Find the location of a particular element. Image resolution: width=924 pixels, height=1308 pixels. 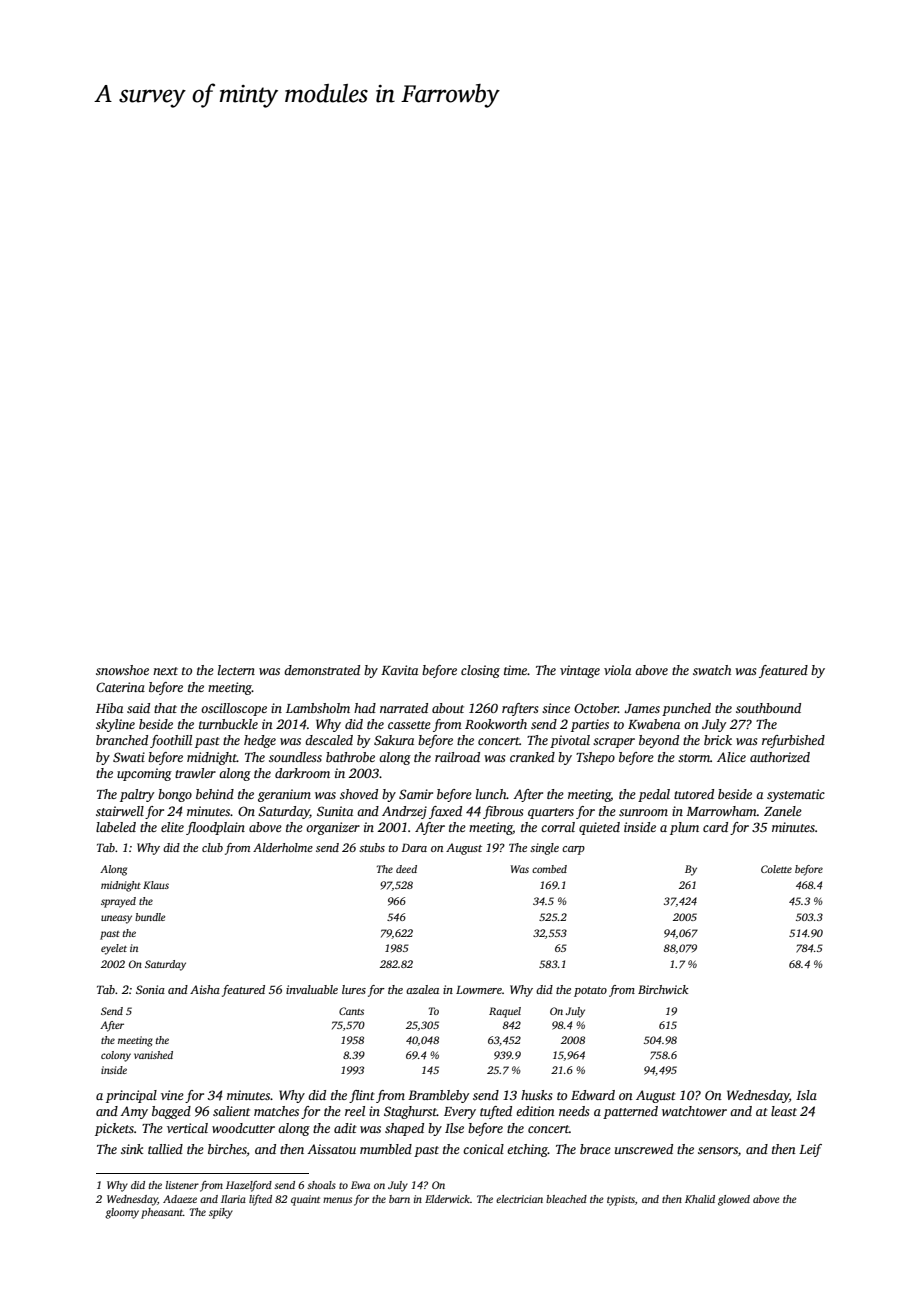

swatch is located at coordinates (712, 670).
